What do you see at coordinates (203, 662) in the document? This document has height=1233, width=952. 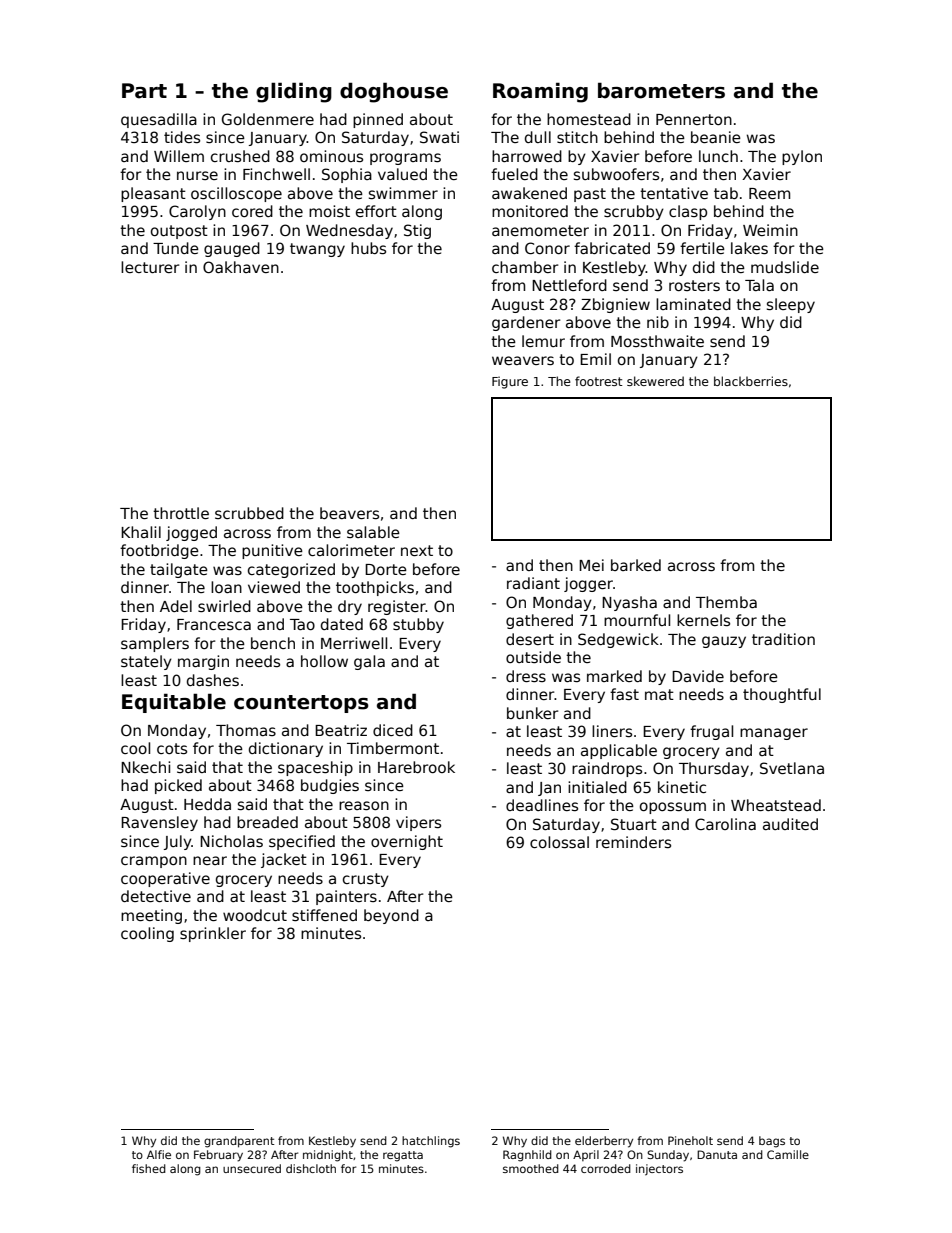 I see `margin` at bounding box center [203, 662].
